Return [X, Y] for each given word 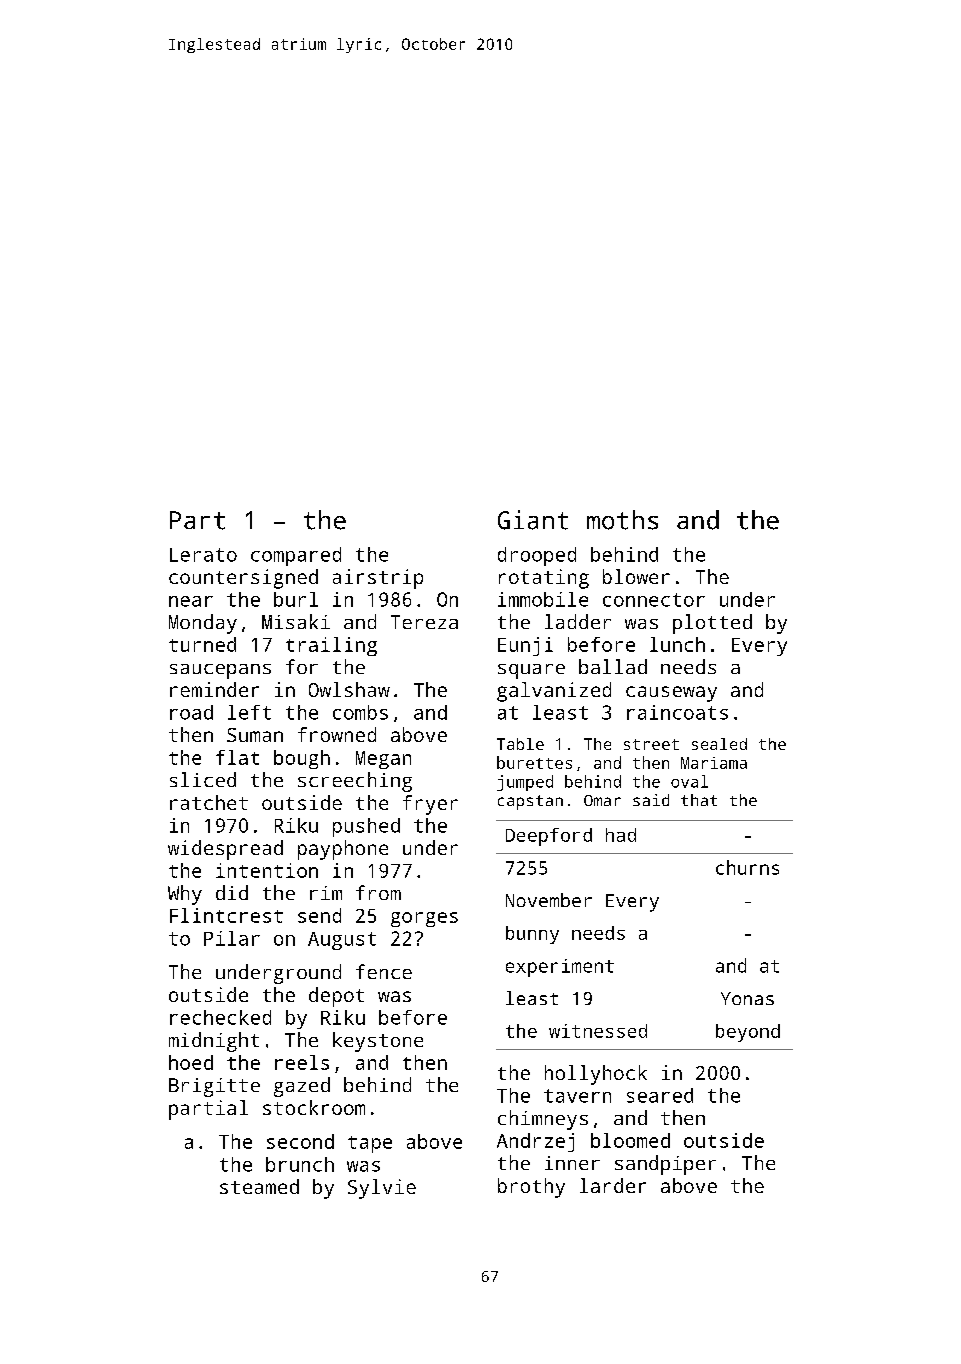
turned [202, 644]
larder [613, 1185]
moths [622, 520]
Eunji [525, 646]
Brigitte [214, 1087]
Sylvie [382, 1189]
